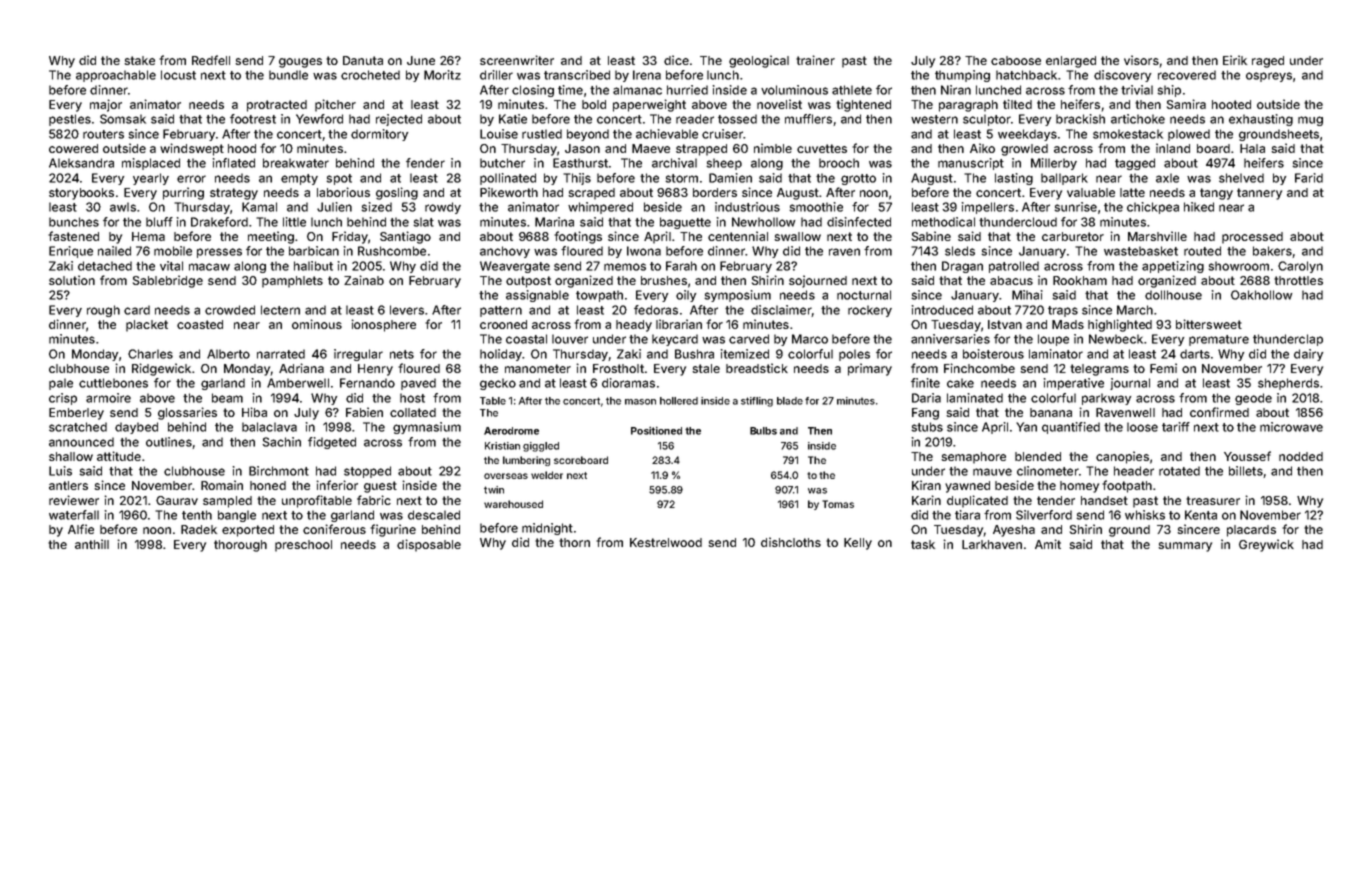 The image size is (1372, 887). Describe the element at coordinates (685, 223) in the screenshot. I see `baguette` at that location.
